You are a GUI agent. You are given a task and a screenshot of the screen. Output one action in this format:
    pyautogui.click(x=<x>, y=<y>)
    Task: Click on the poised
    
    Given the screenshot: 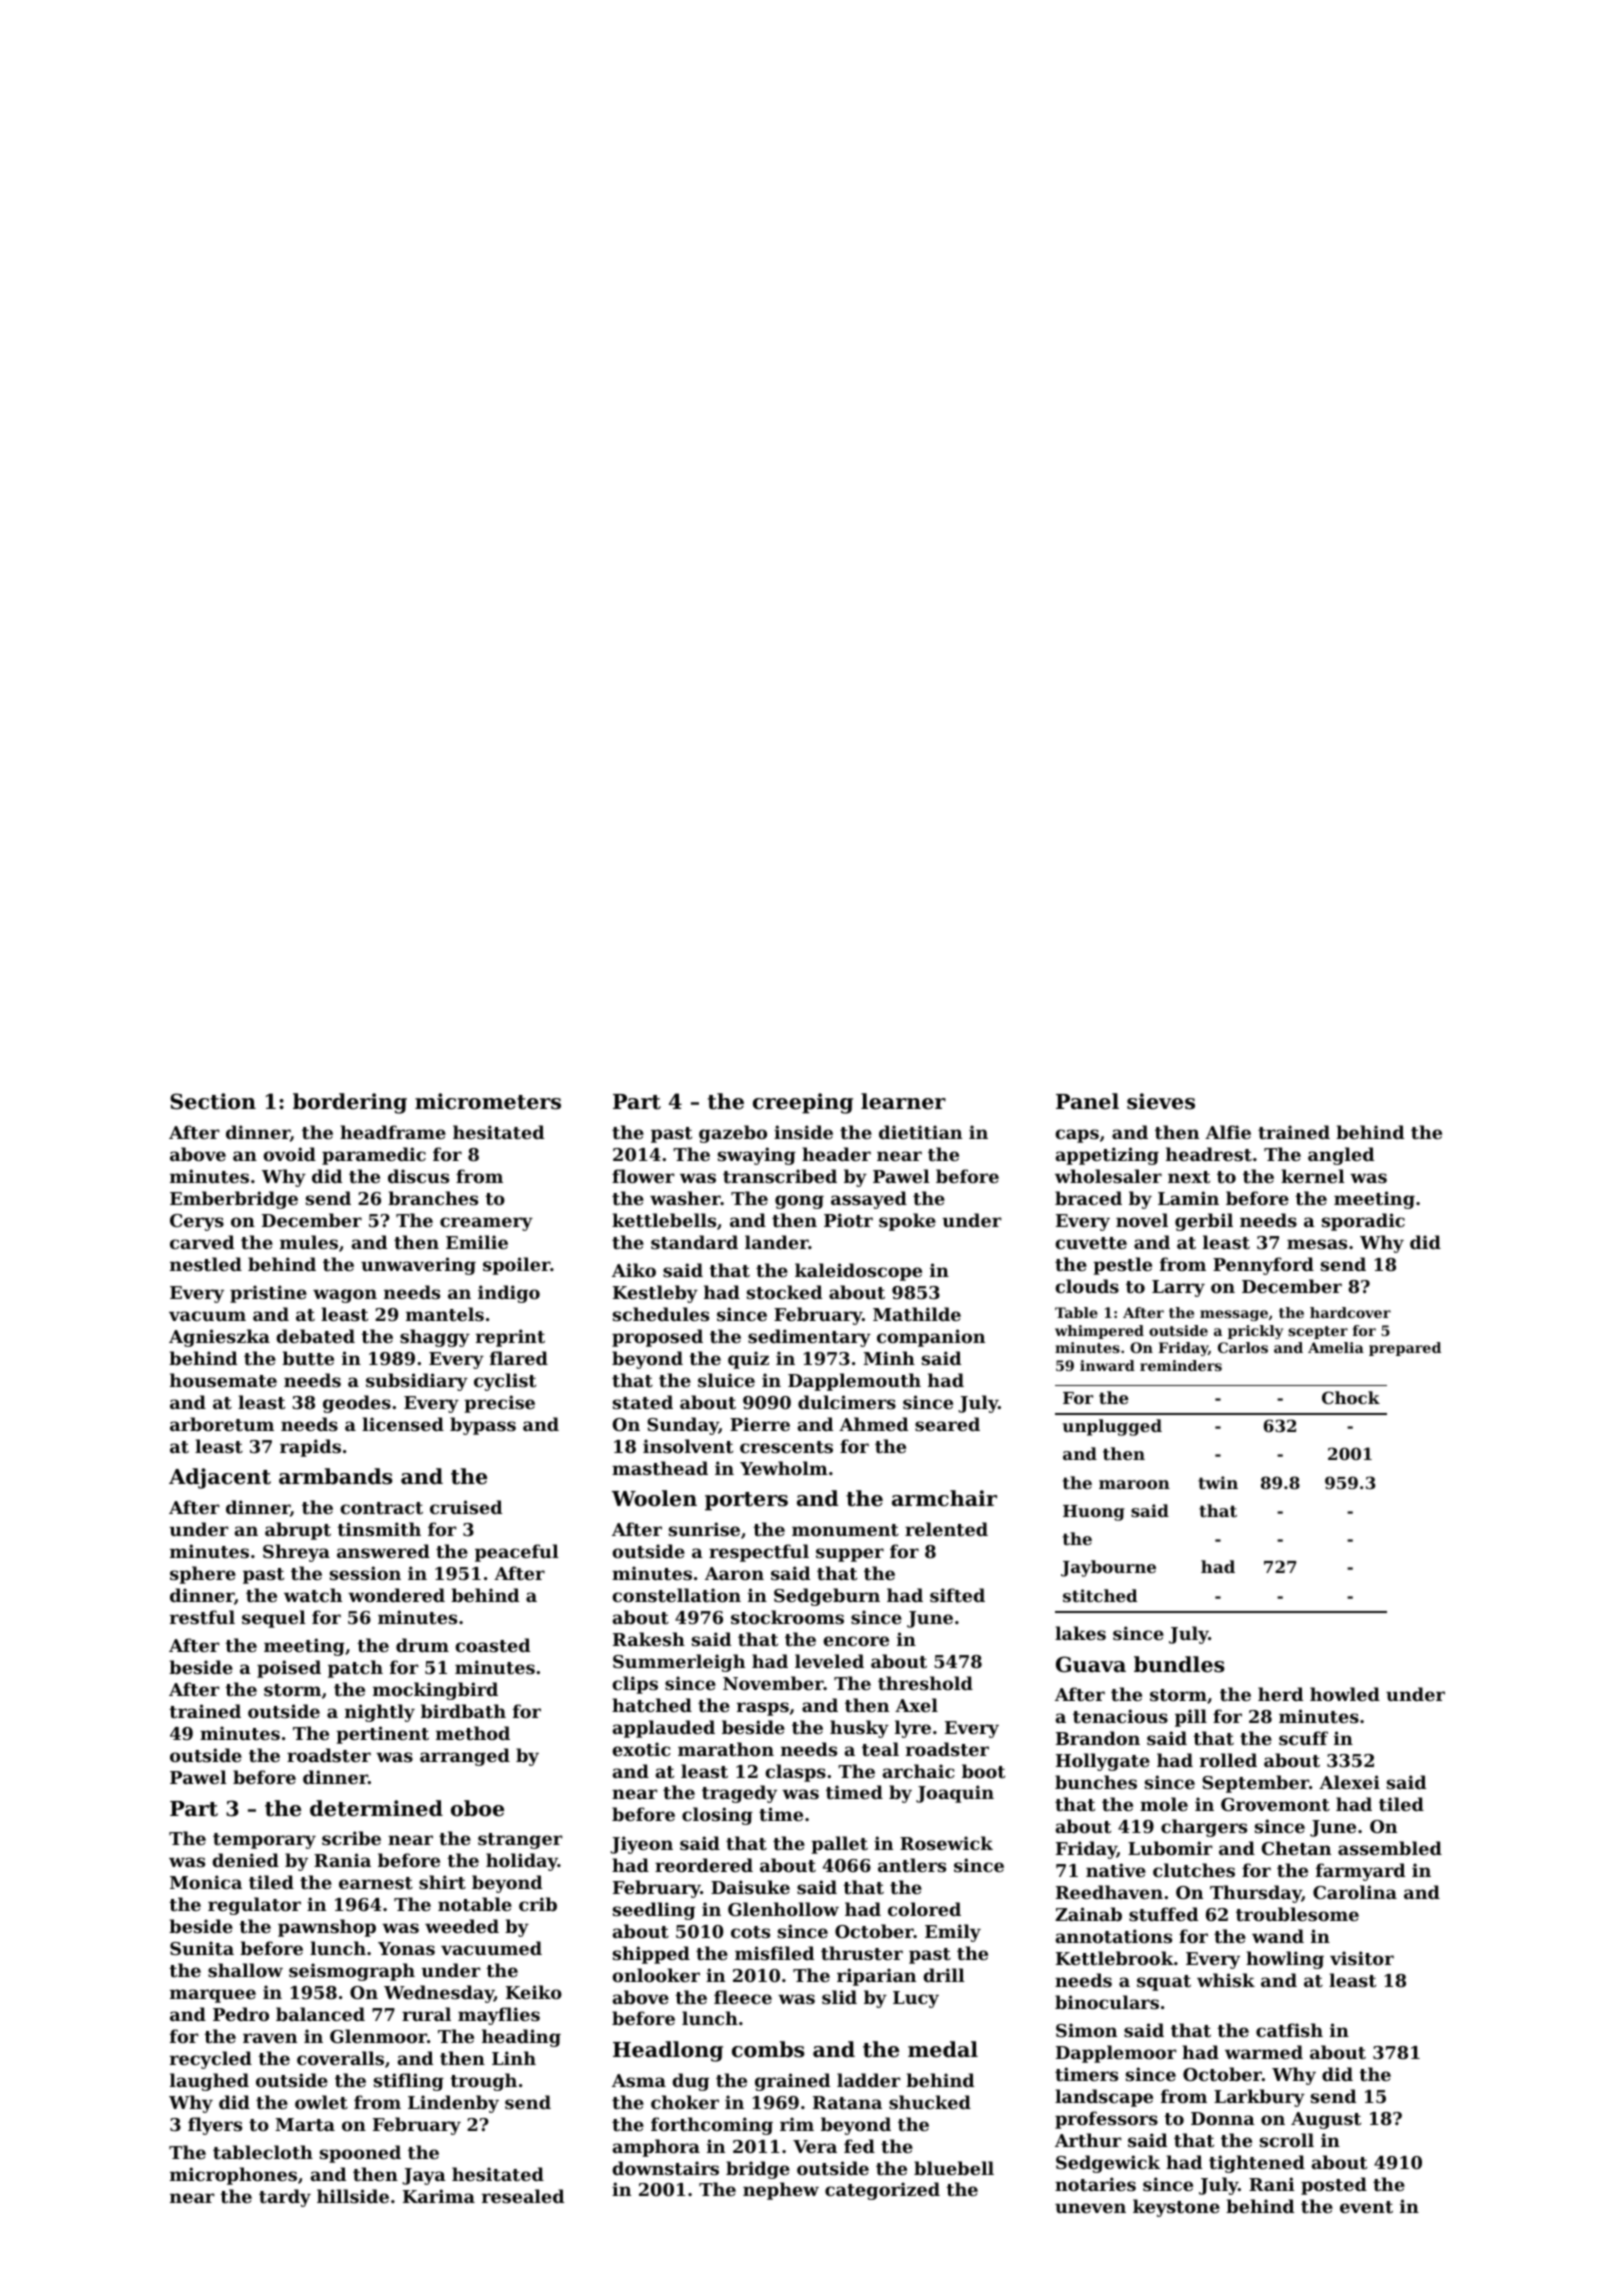 What is the action you would take?
    pyautogui.click(x=289, y=1669)
